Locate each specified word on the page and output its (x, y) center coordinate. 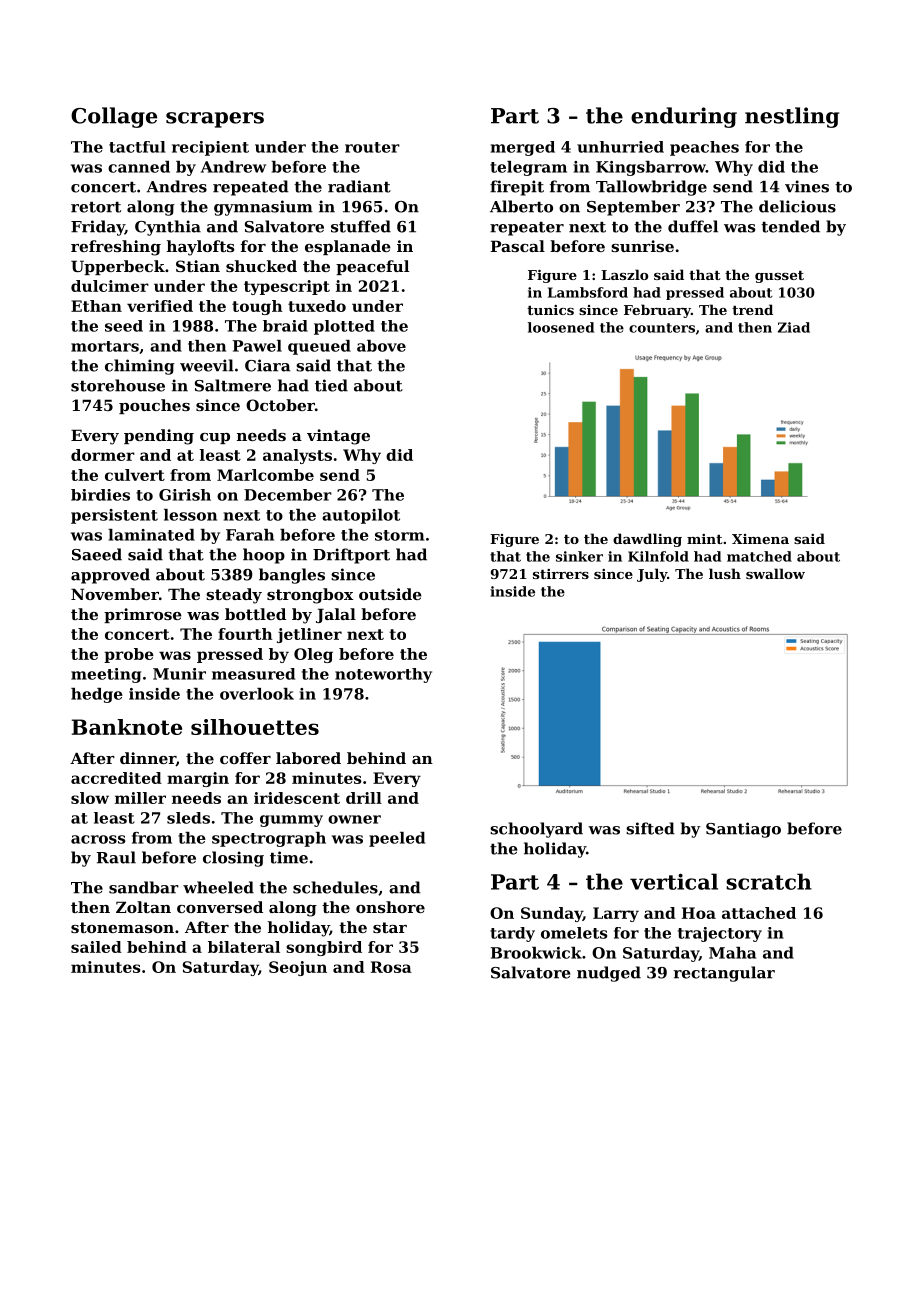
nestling (792, 117)
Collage (114, 117)
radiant (359, 186)
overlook (257, 694)
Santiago (743, 830)
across (98, 839)
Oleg (313, 655)
